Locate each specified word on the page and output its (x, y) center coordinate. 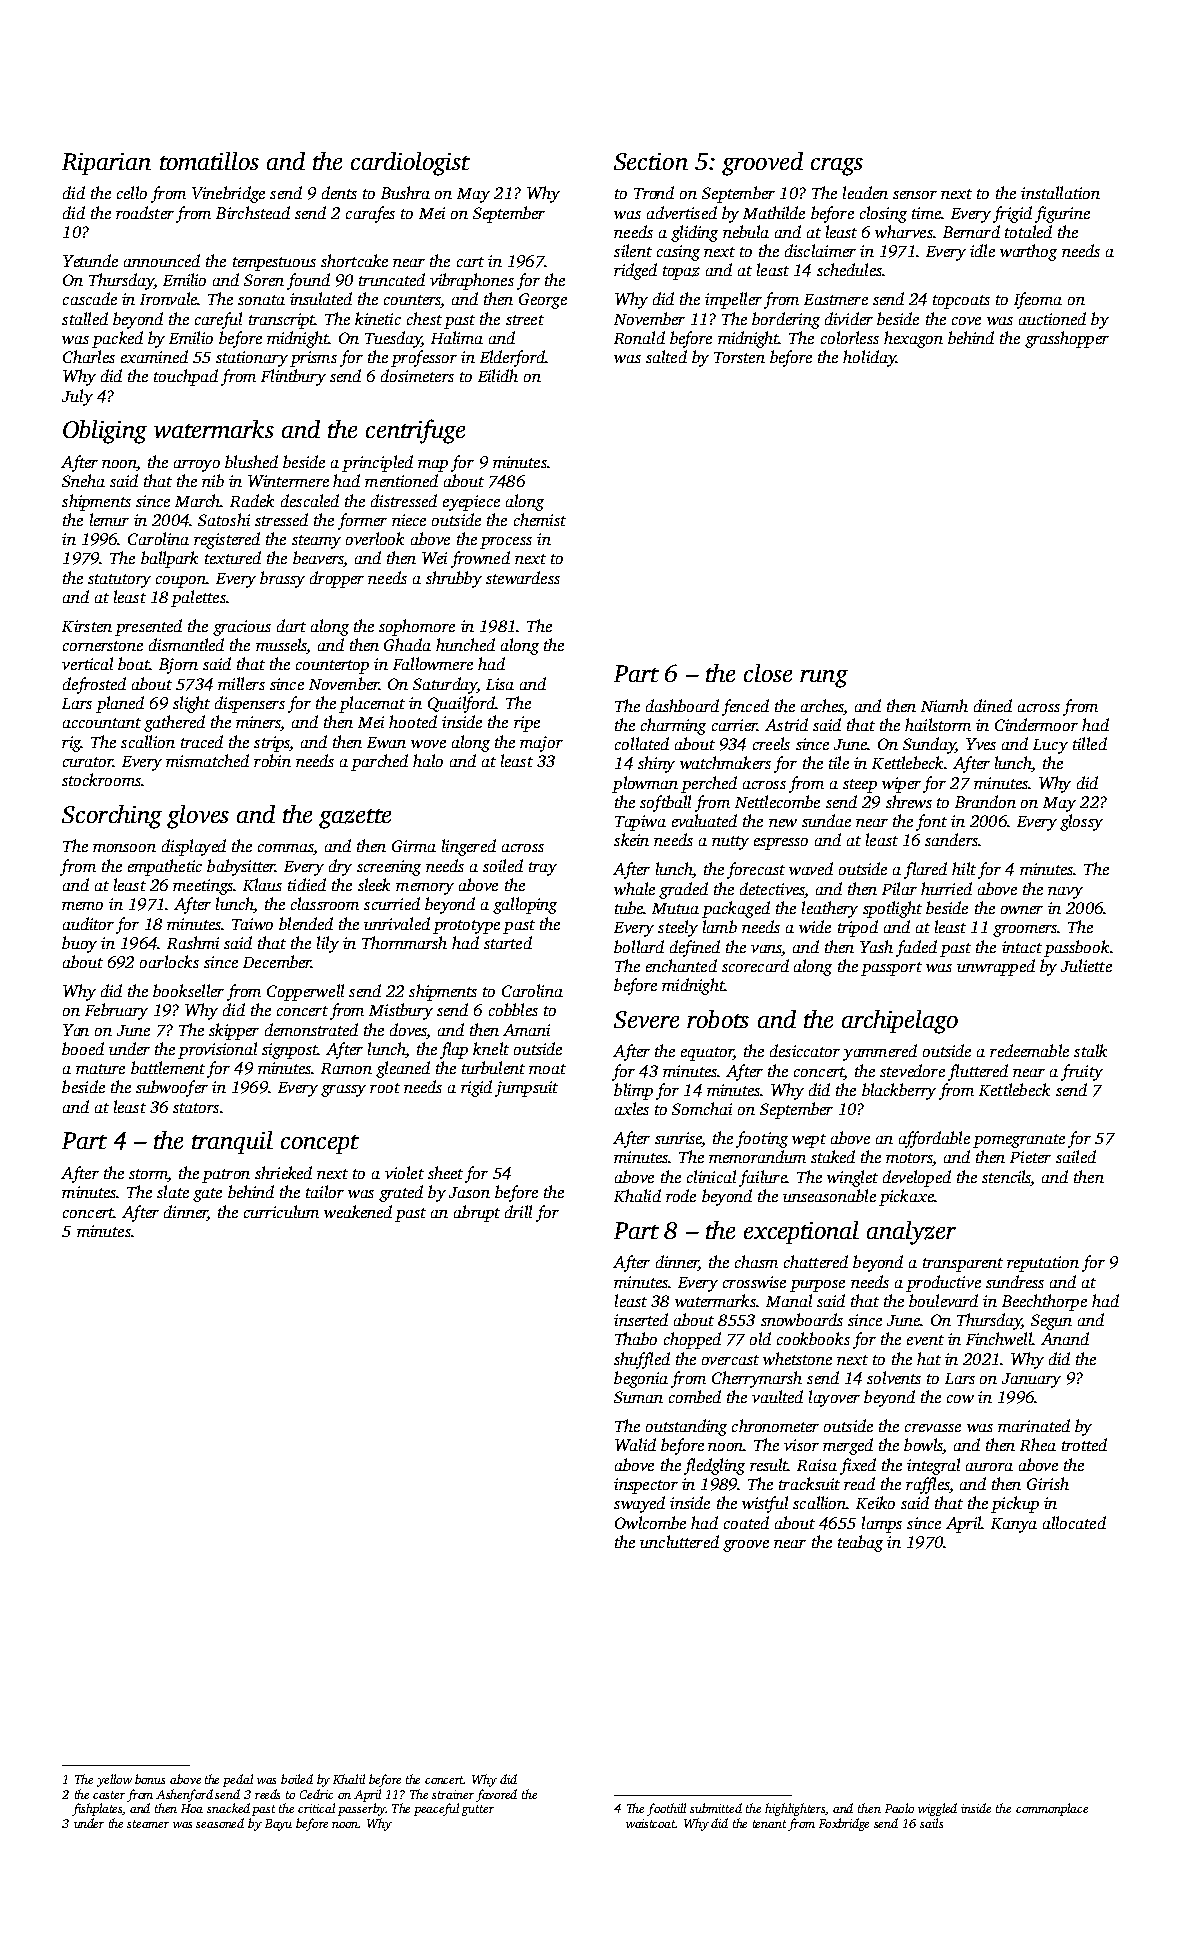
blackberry (899, 1091)
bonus (150, 1779)
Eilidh (498, 375)
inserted (641, 1319)
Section (651, 161)
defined (695, 948)
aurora (989, 1467)
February (116, 1011)
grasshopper (1067, 339)
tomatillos (209, 161)
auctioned (1052, 318)
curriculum (281, 1211)
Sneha (83, 480)
